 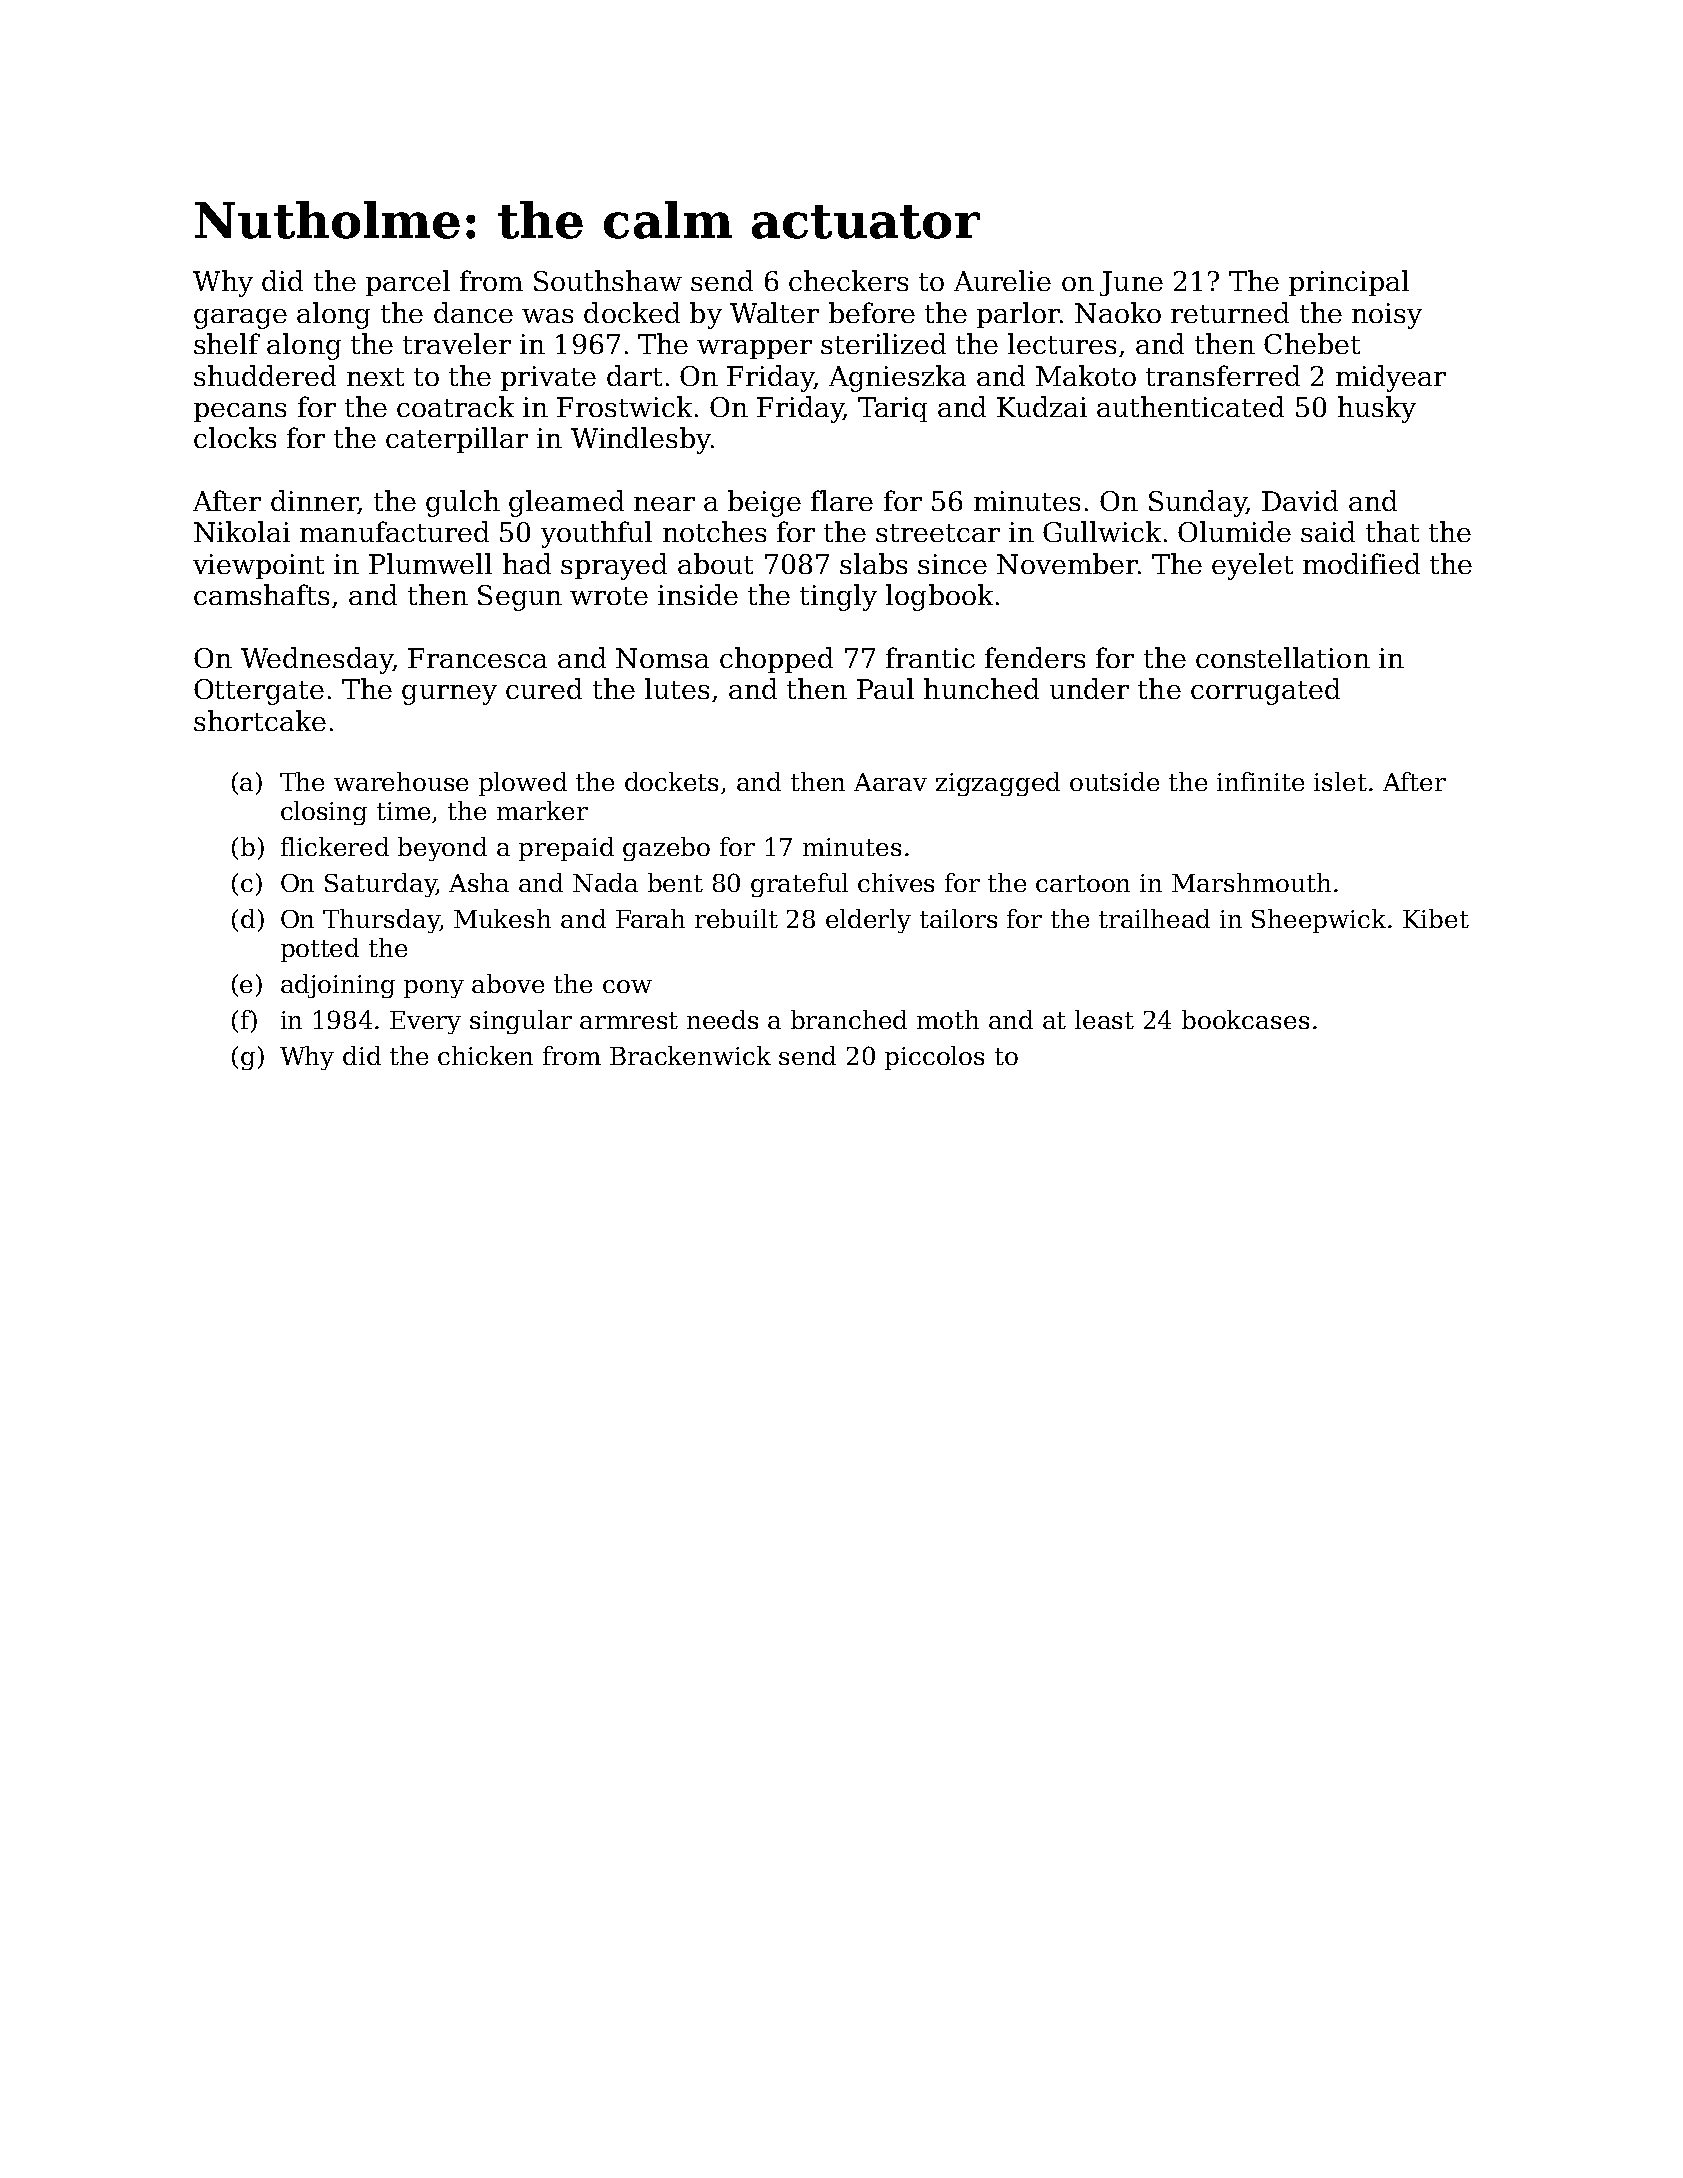 I want to click on Nada, so click(x=605, y=882).
